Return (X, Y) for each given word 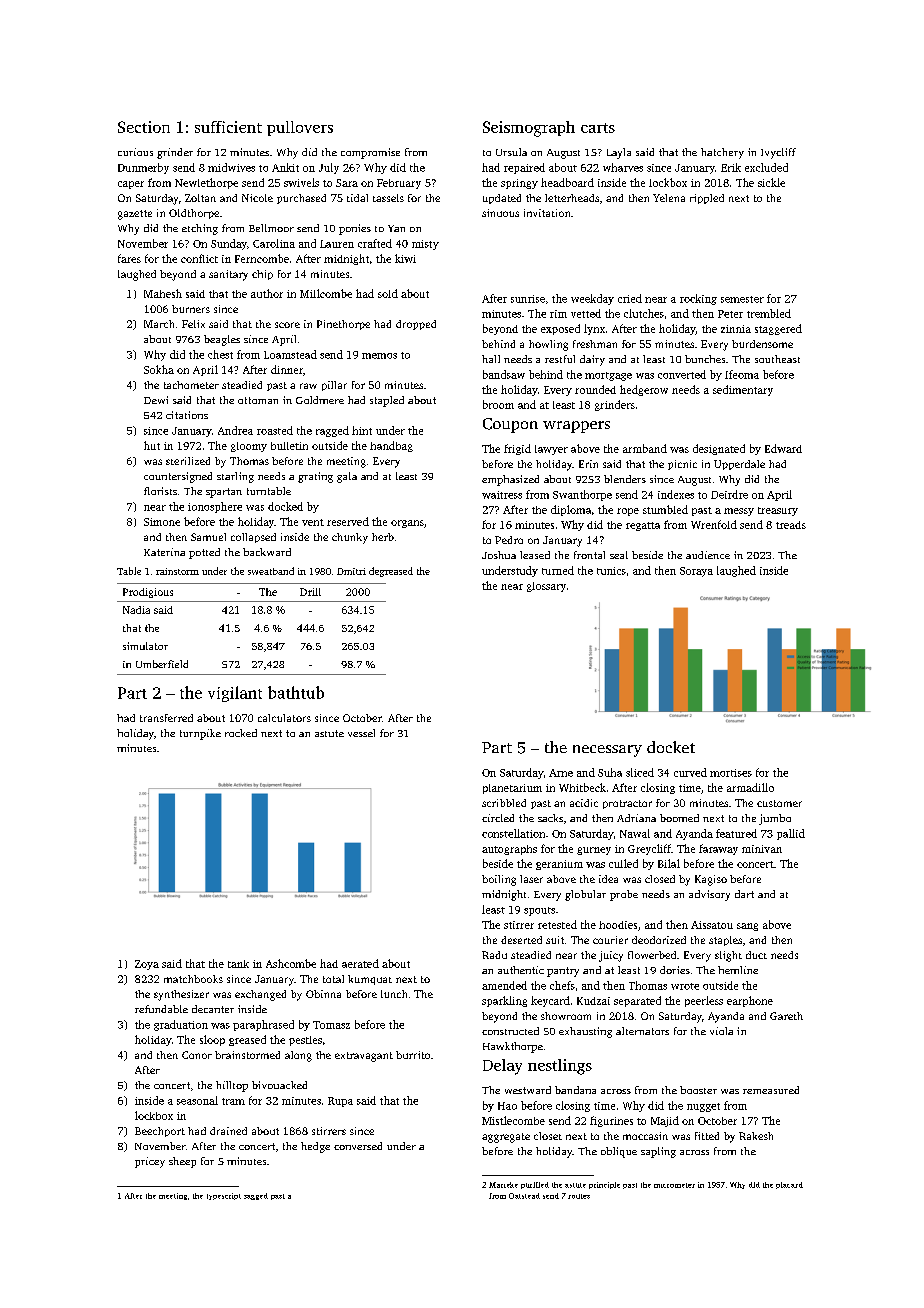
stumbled (665, 509)
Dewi (156, 400)
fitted (707, 1136)
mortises (731, 773)
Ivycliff (778, 153)
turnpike (200, 734)
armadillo (750, 787)
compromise (370, 153)
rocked (241, 733)
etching (200, 229)
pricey (150, 1162)
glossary (546, 587)
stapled (387, 401)
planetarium (512, 789)
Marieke (503, 1185)
